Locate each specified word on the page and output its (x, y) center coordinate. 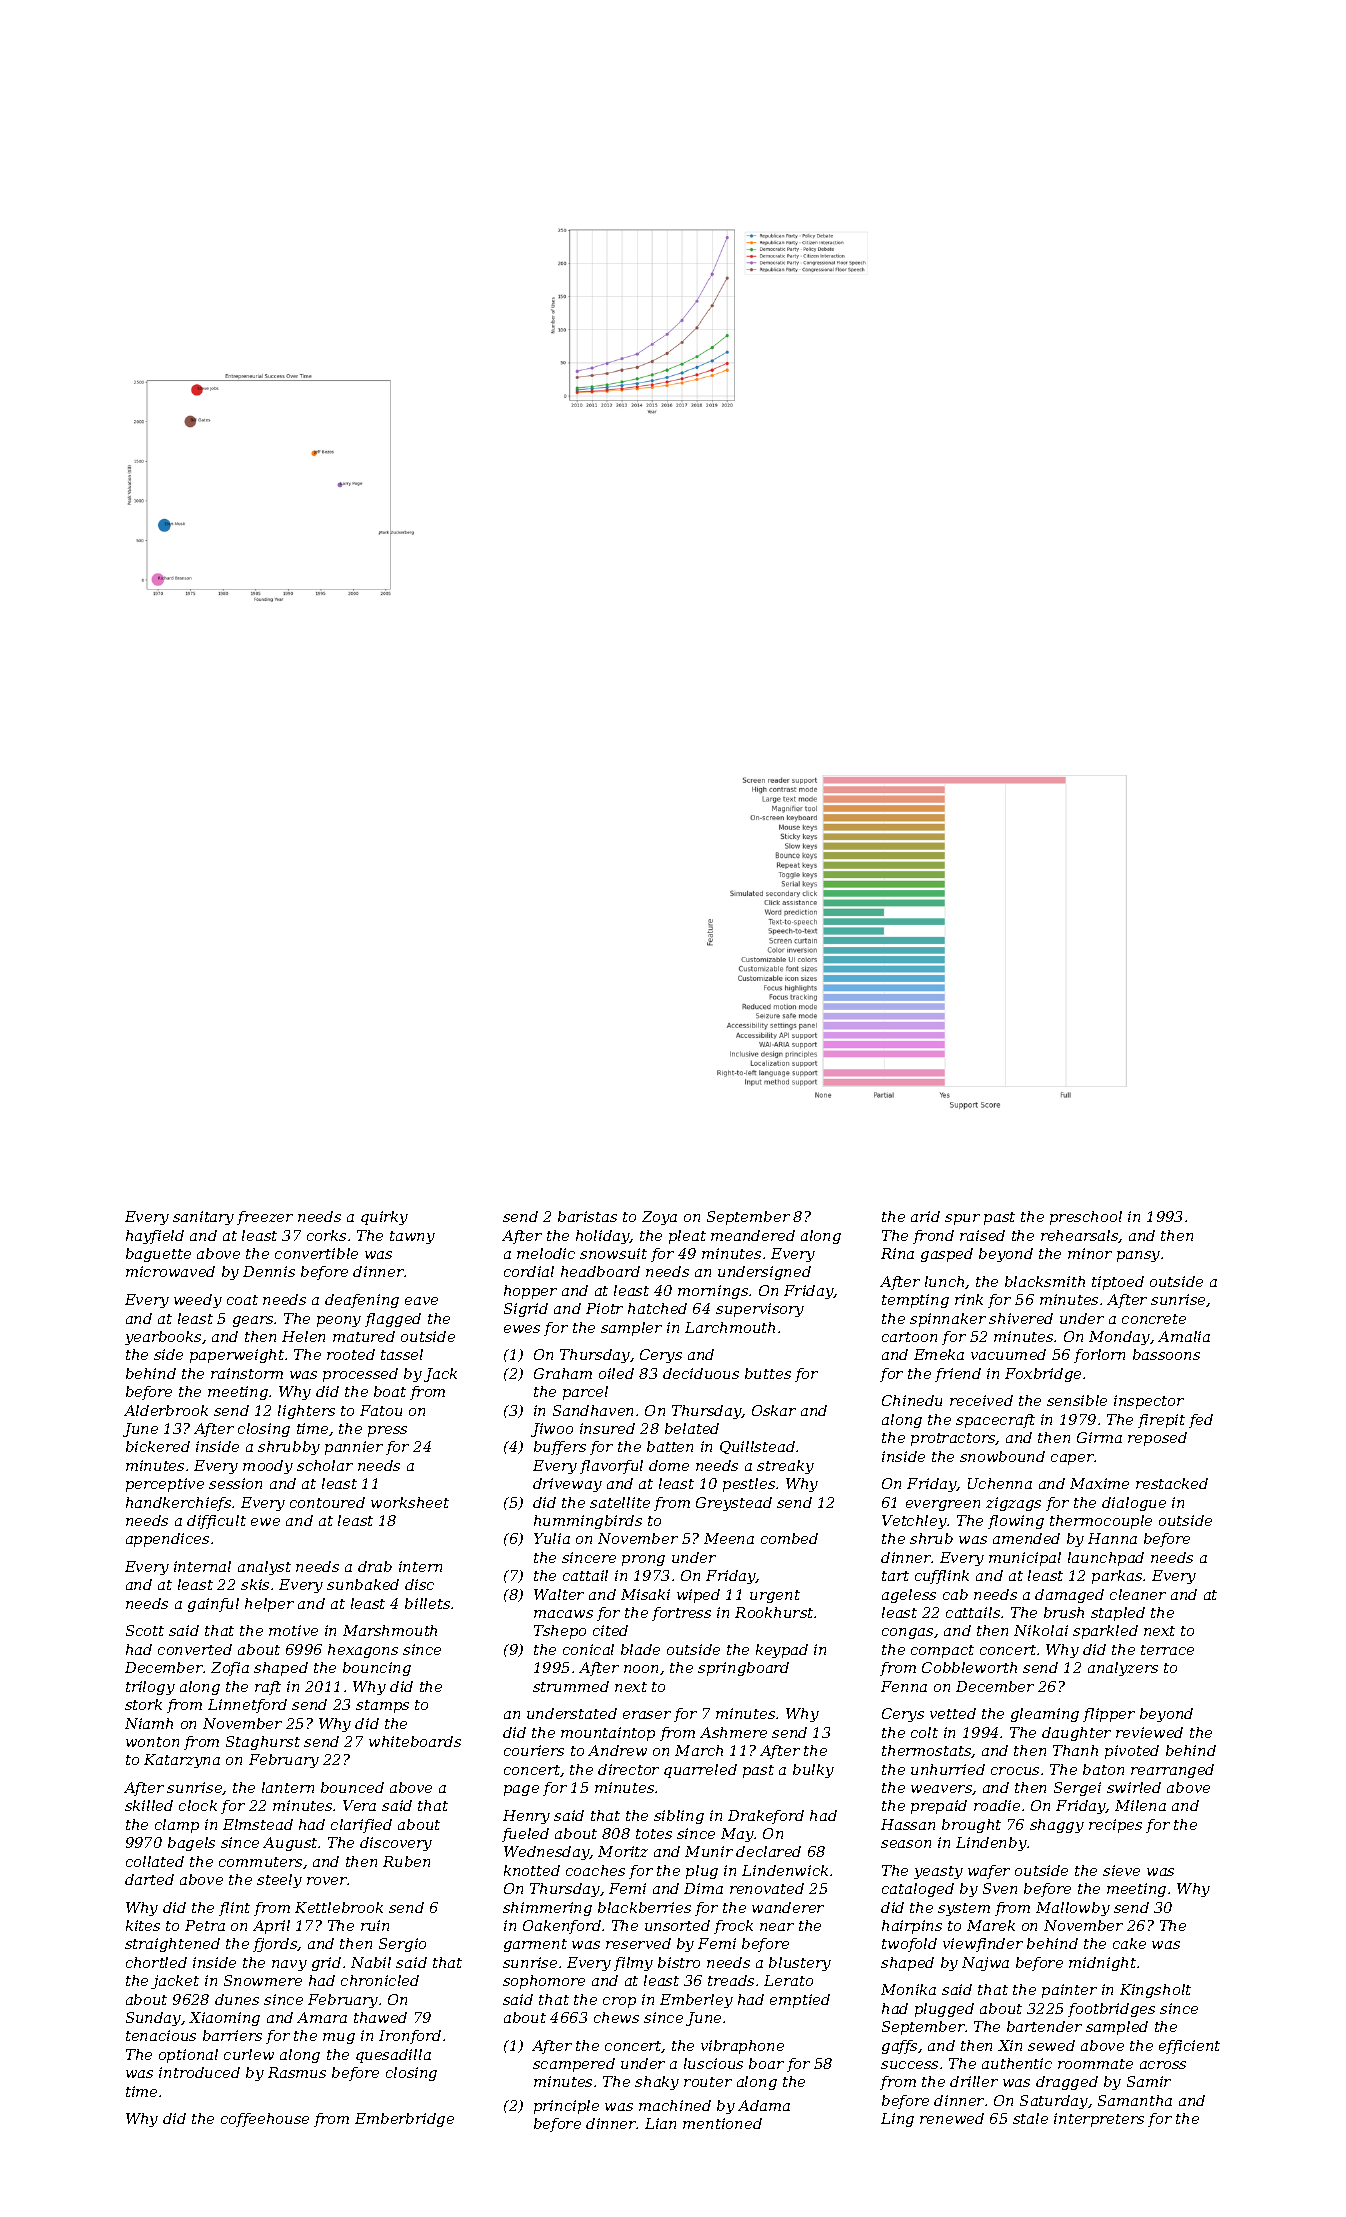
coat (242, 1300)
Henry (526, 1817)
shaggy (1057, 1826)
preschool (1086, 1218)
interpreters (1099, 2120)
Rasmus (297, 2072)
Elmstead (258, 1824)
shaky (657, 2083)
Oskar (774, 1410)
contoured (327, 1502)
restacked (1172, 1483)
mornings (713, 1292)
